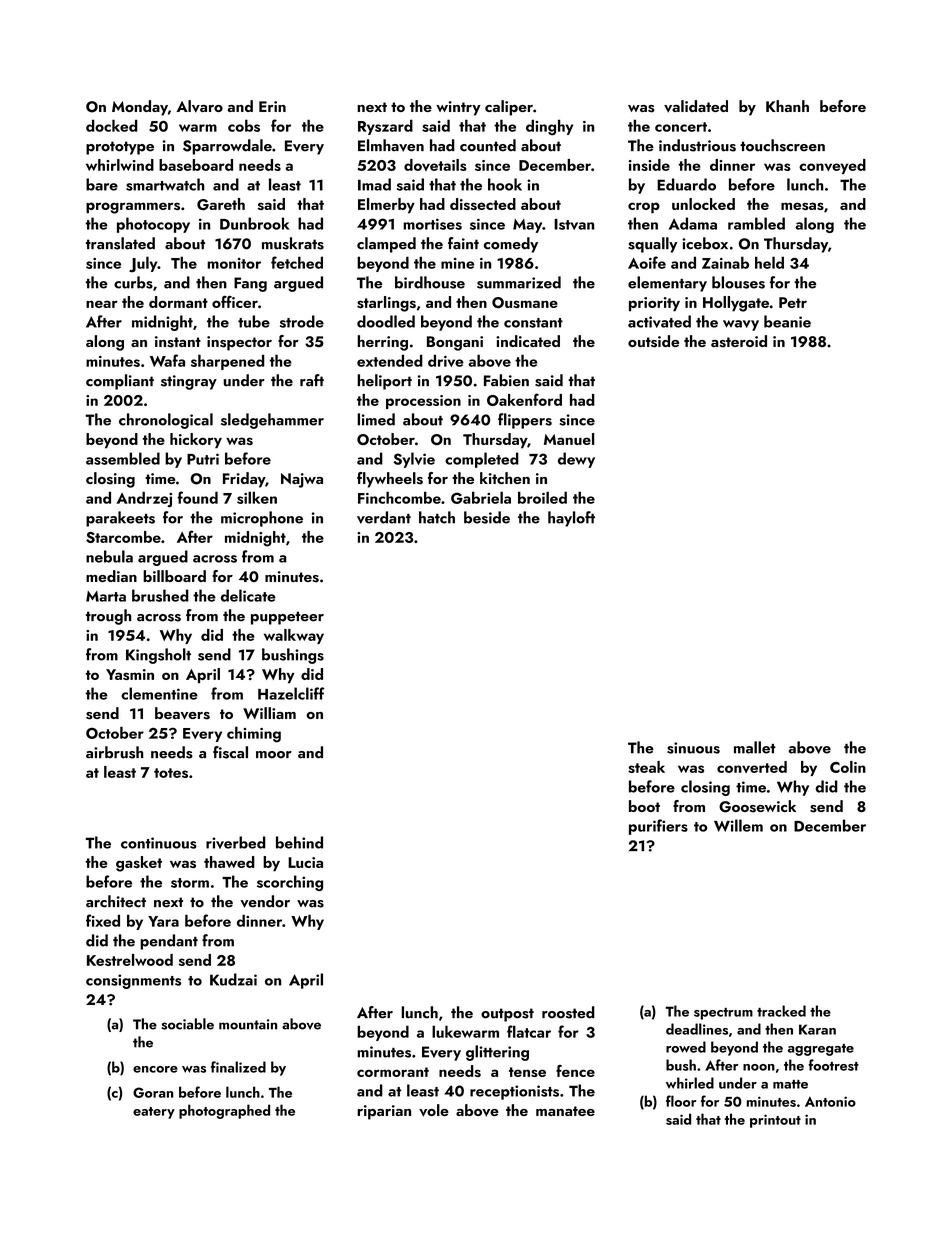 Image resolution: width=952 pixels, height=1233 pixels. I want to click on silken, so click(257, 497).
